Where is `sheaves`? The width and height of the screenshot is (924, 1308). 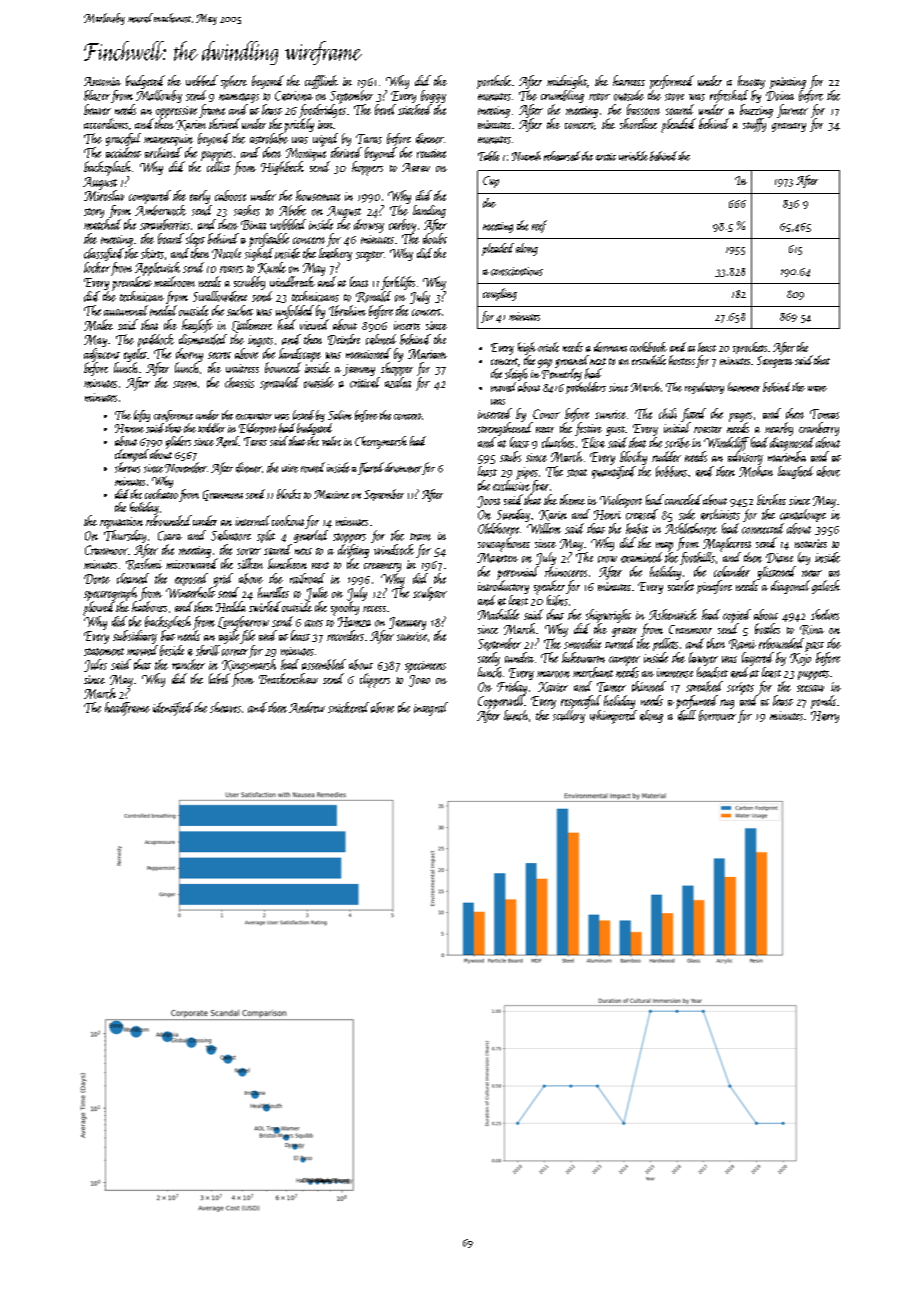
sheaves is located at coordinates (225, 707).
